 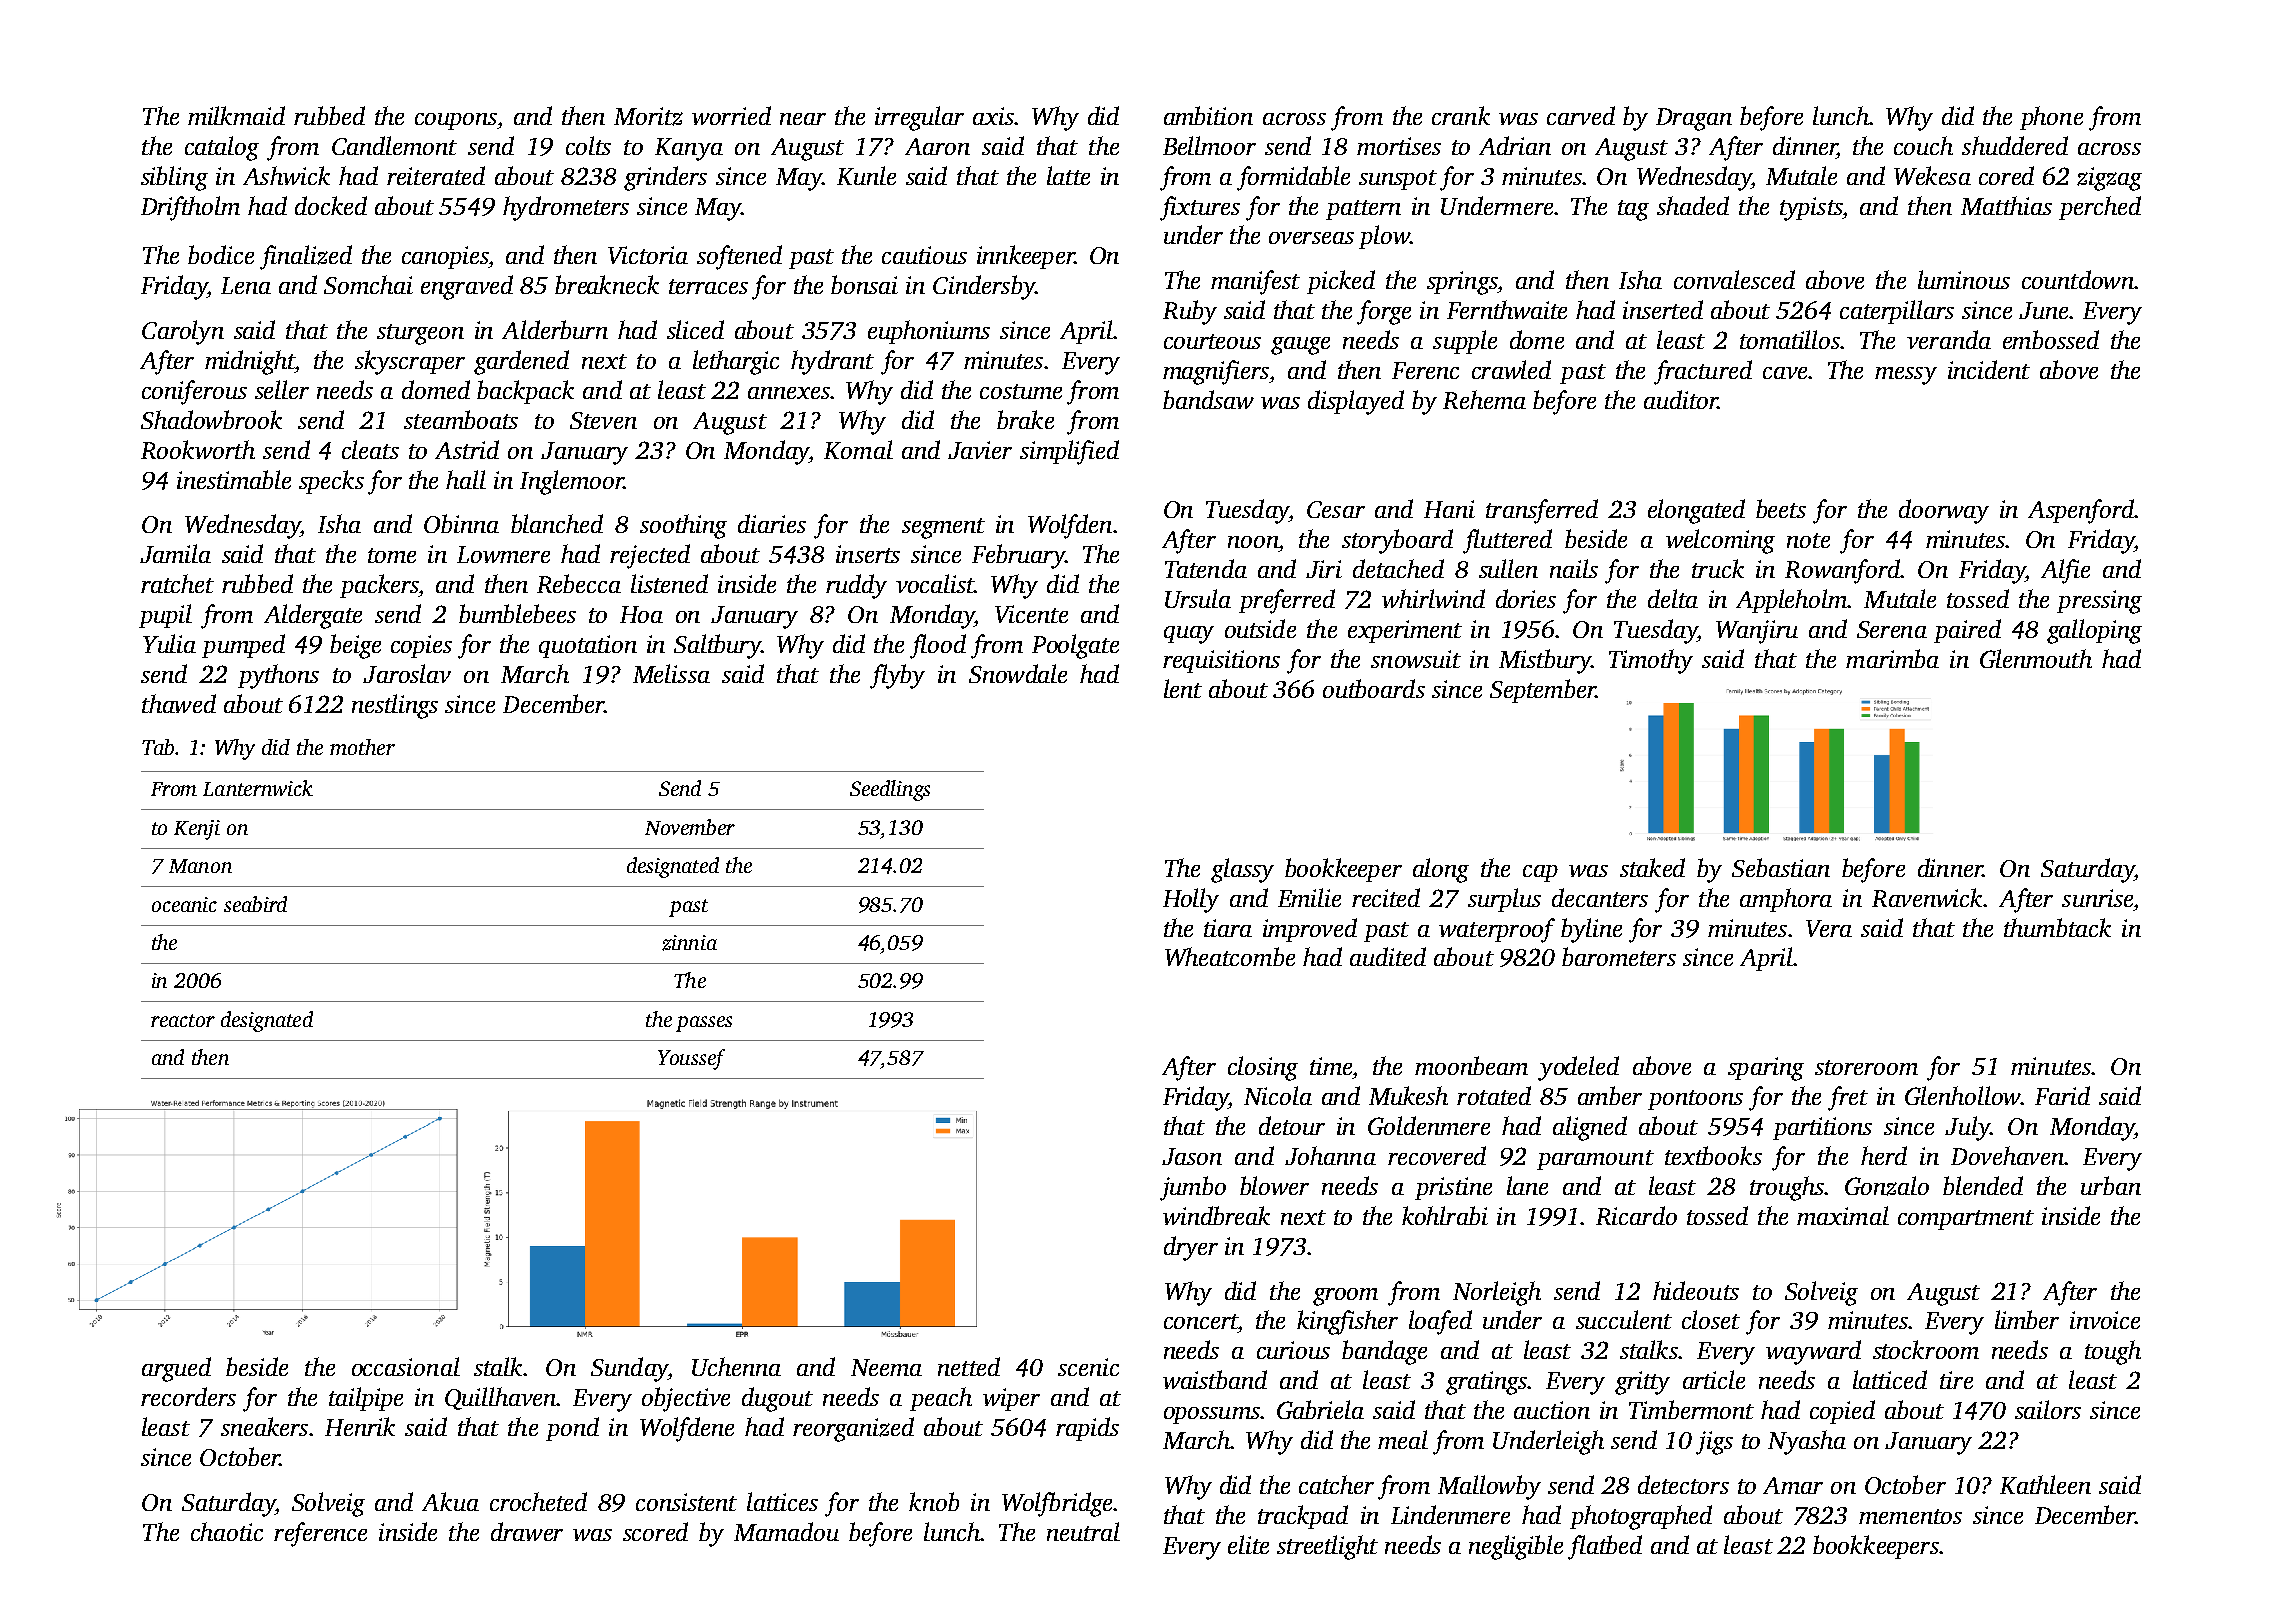 I want to click on Candlemont, so click(x=394, y=145).
